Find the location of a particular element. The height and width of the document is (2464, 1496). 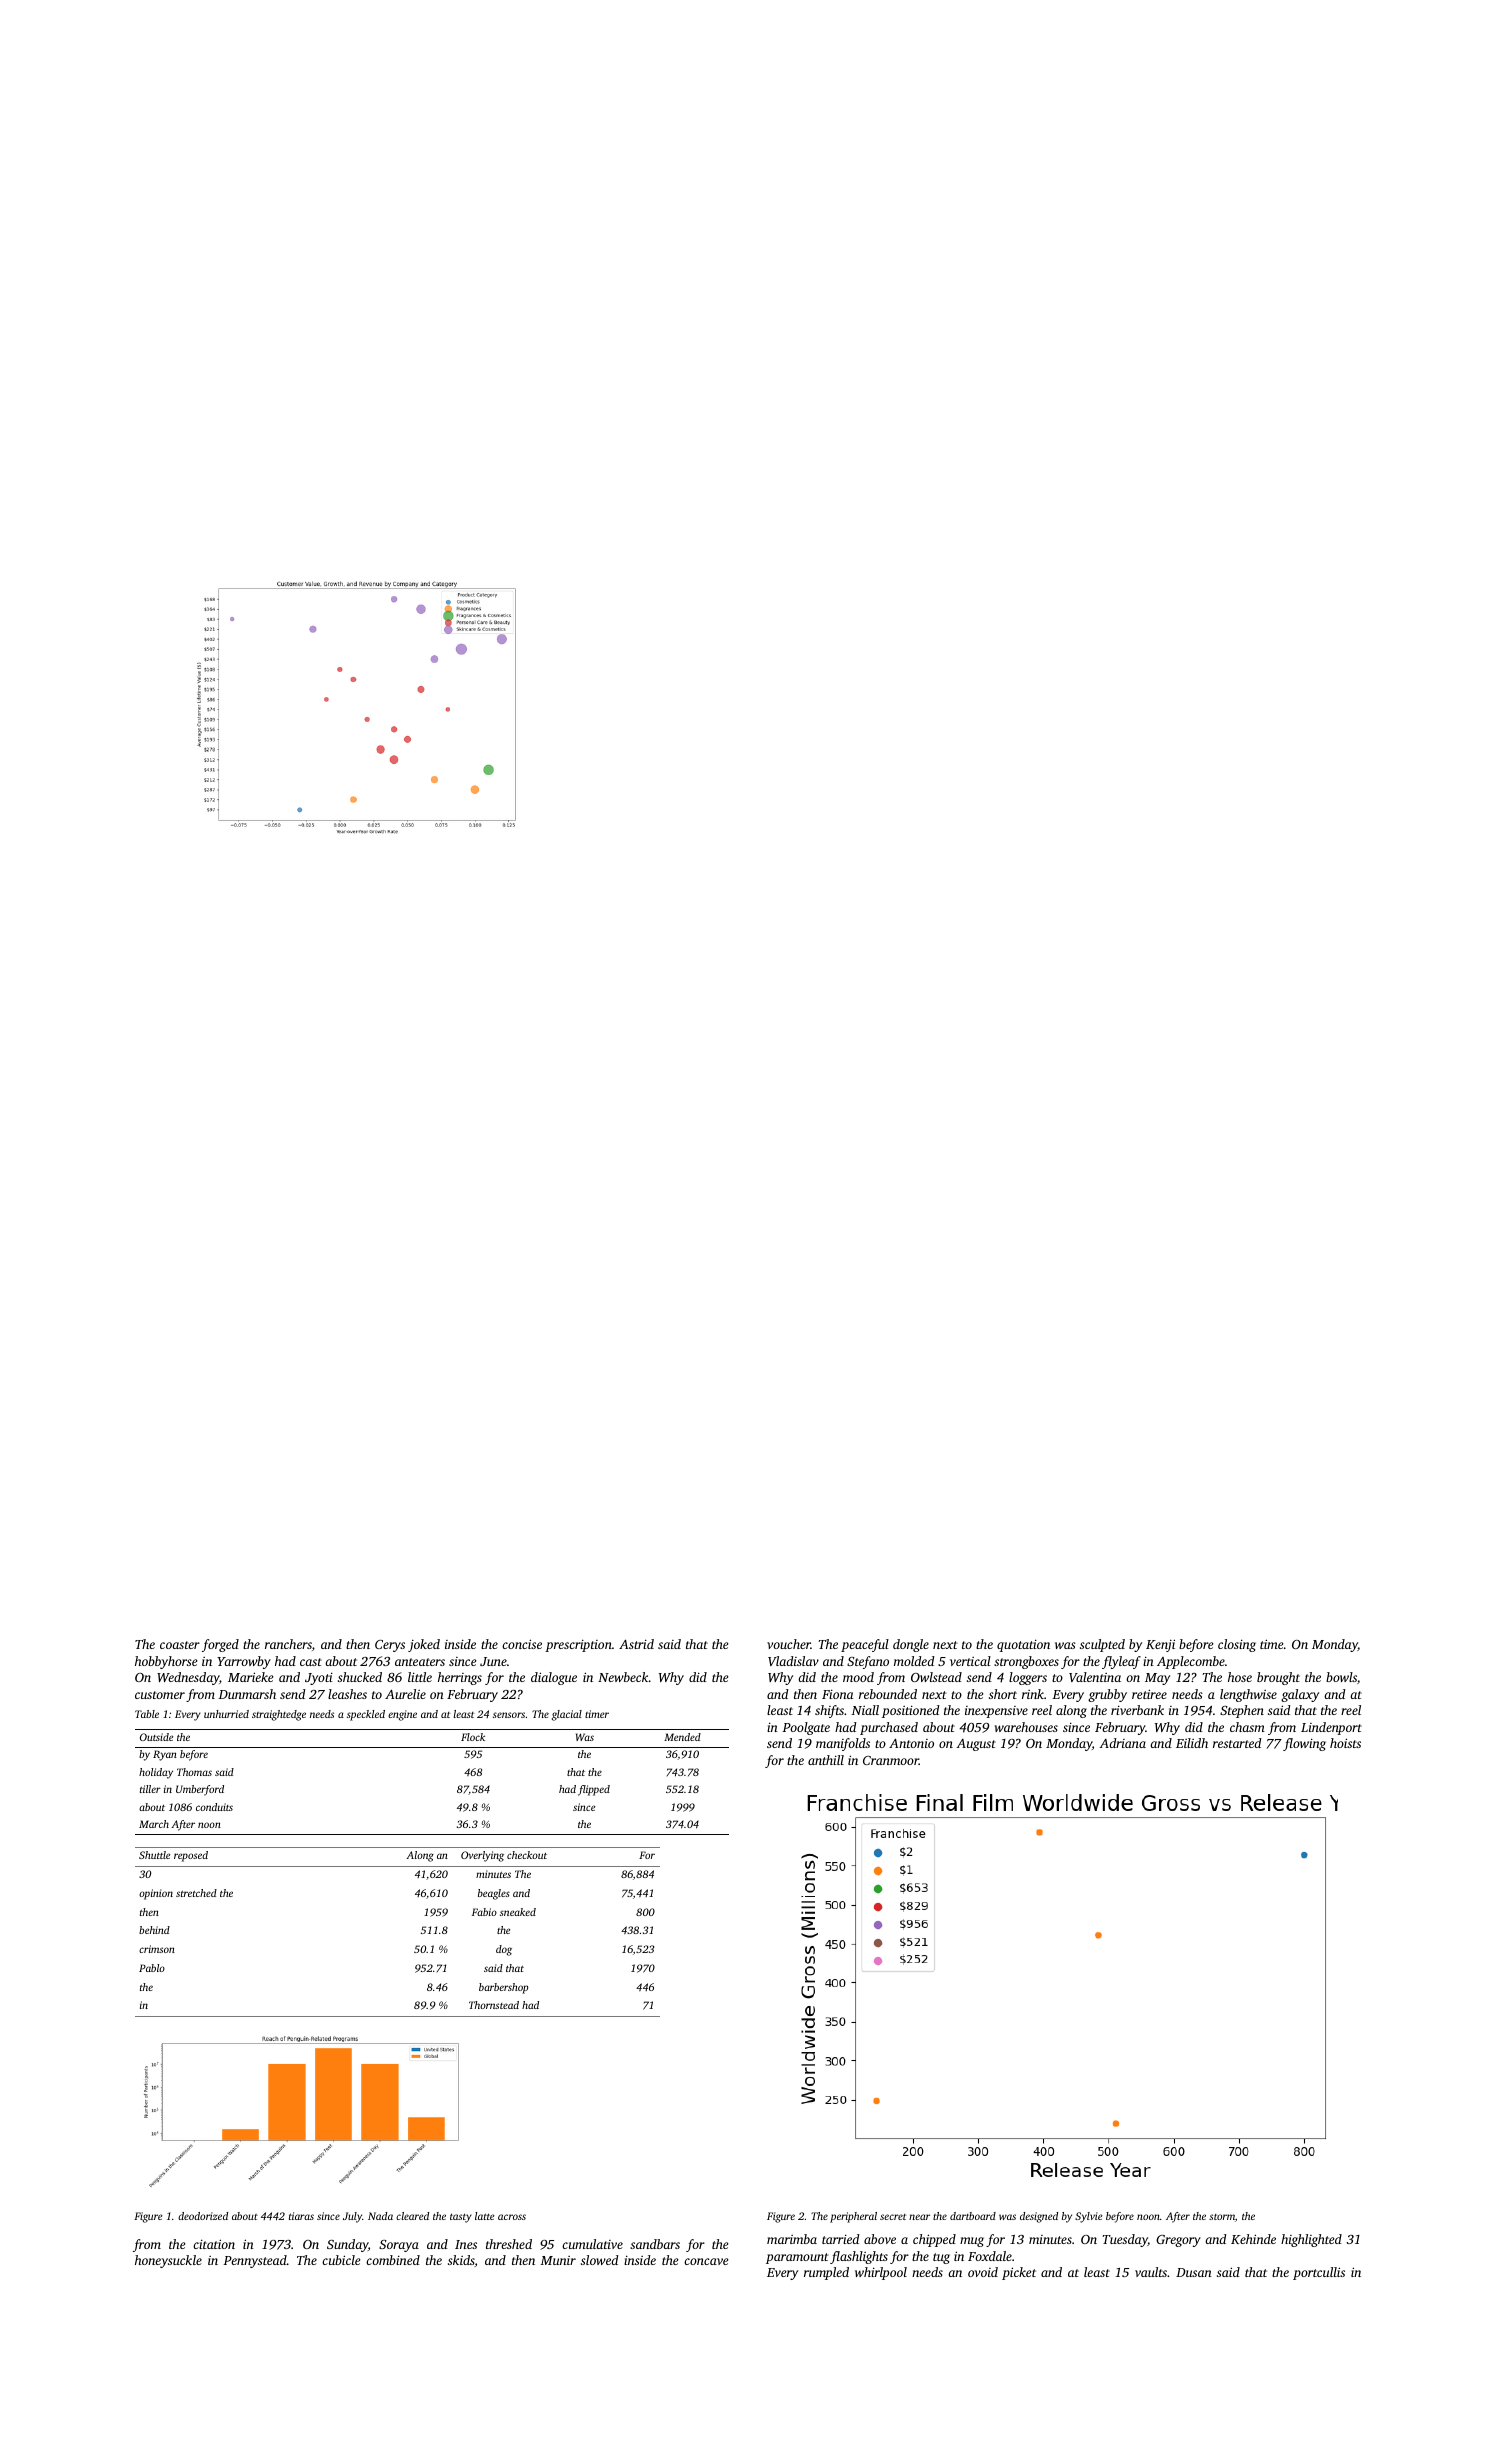

Vladislav is located at coordinates (793, 1661).
